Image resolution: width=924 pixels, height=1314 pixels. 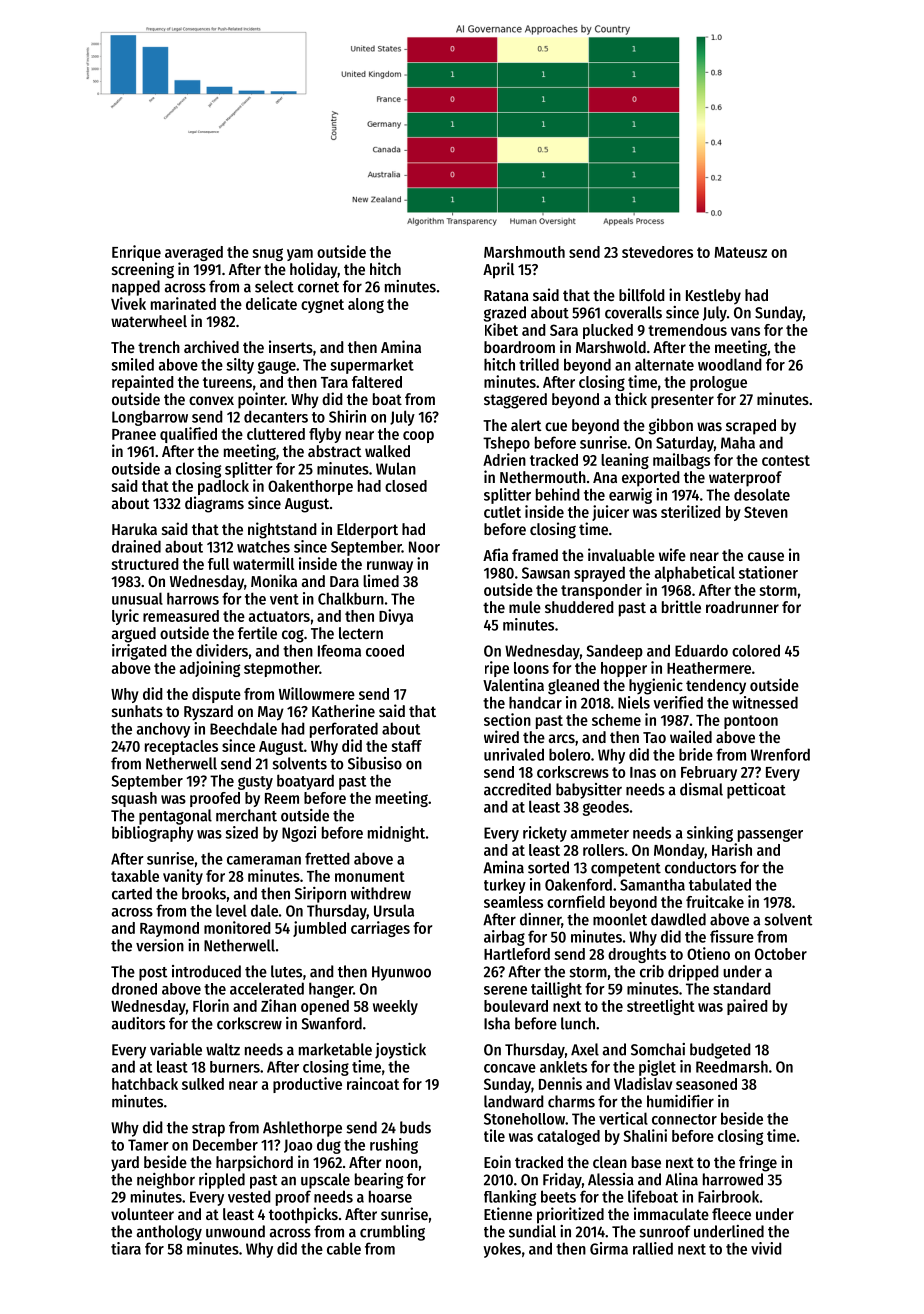 What do you see at coordinates (401, 973) in the screenshot?
I see `Hyunwoo` at bounding box center [401, 973].
